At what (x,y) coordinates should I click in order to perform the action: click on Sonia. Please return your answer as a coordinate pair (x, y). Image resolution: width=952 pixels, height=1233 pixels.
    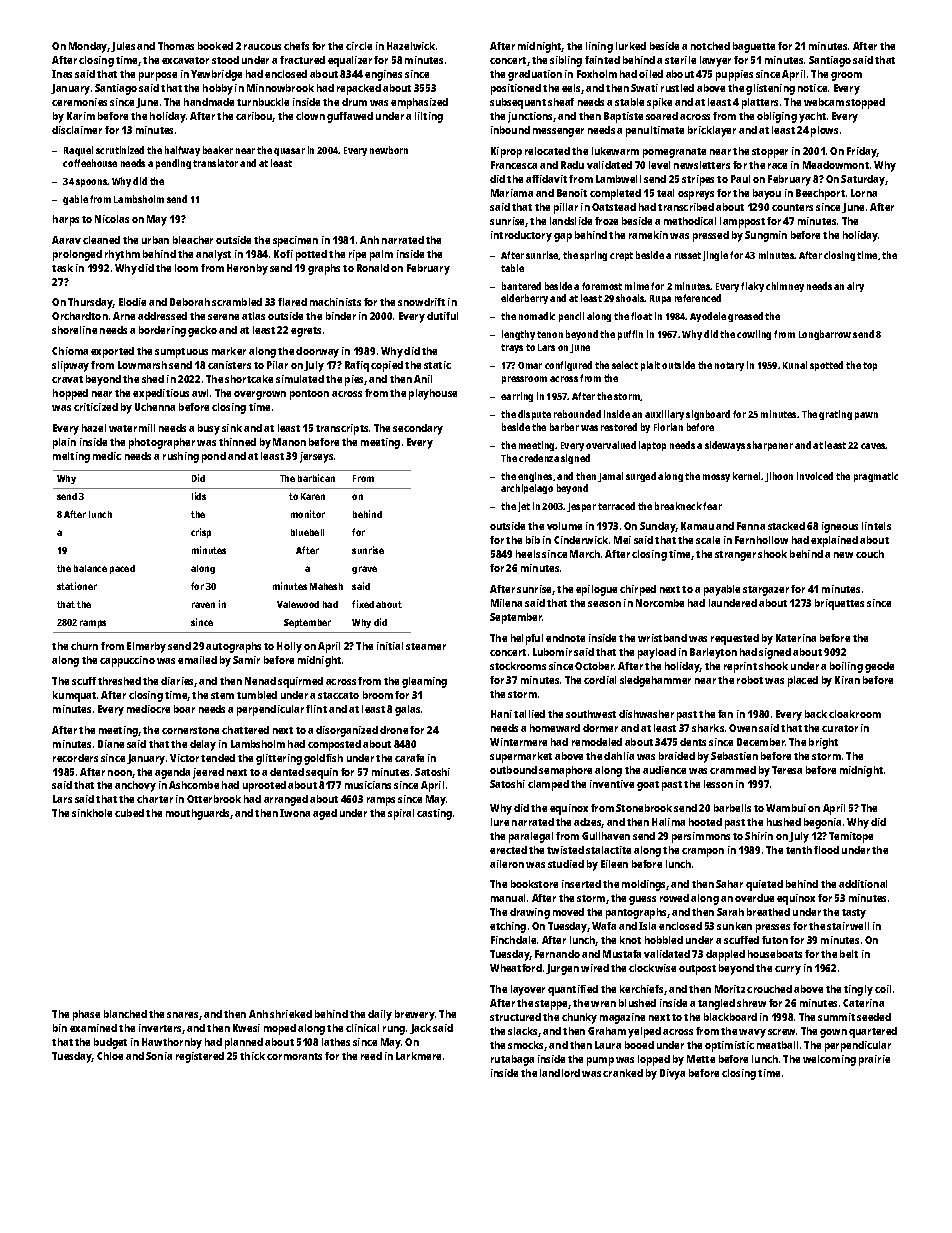
    Looking at the image, I should click on (159, 1056).
